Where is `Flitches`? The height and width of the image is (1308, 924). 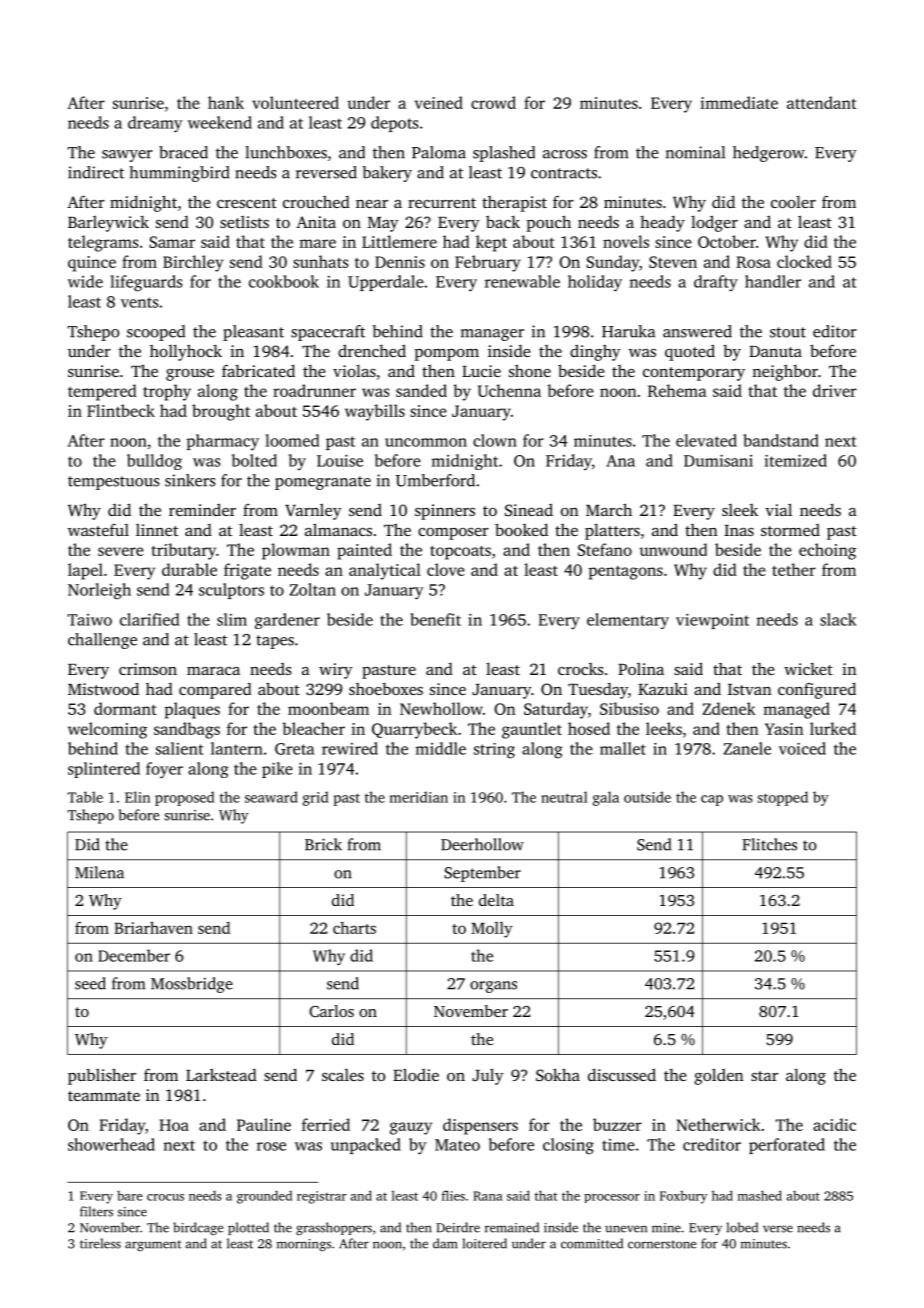
Flitches is located at coordinates (769, 844).
